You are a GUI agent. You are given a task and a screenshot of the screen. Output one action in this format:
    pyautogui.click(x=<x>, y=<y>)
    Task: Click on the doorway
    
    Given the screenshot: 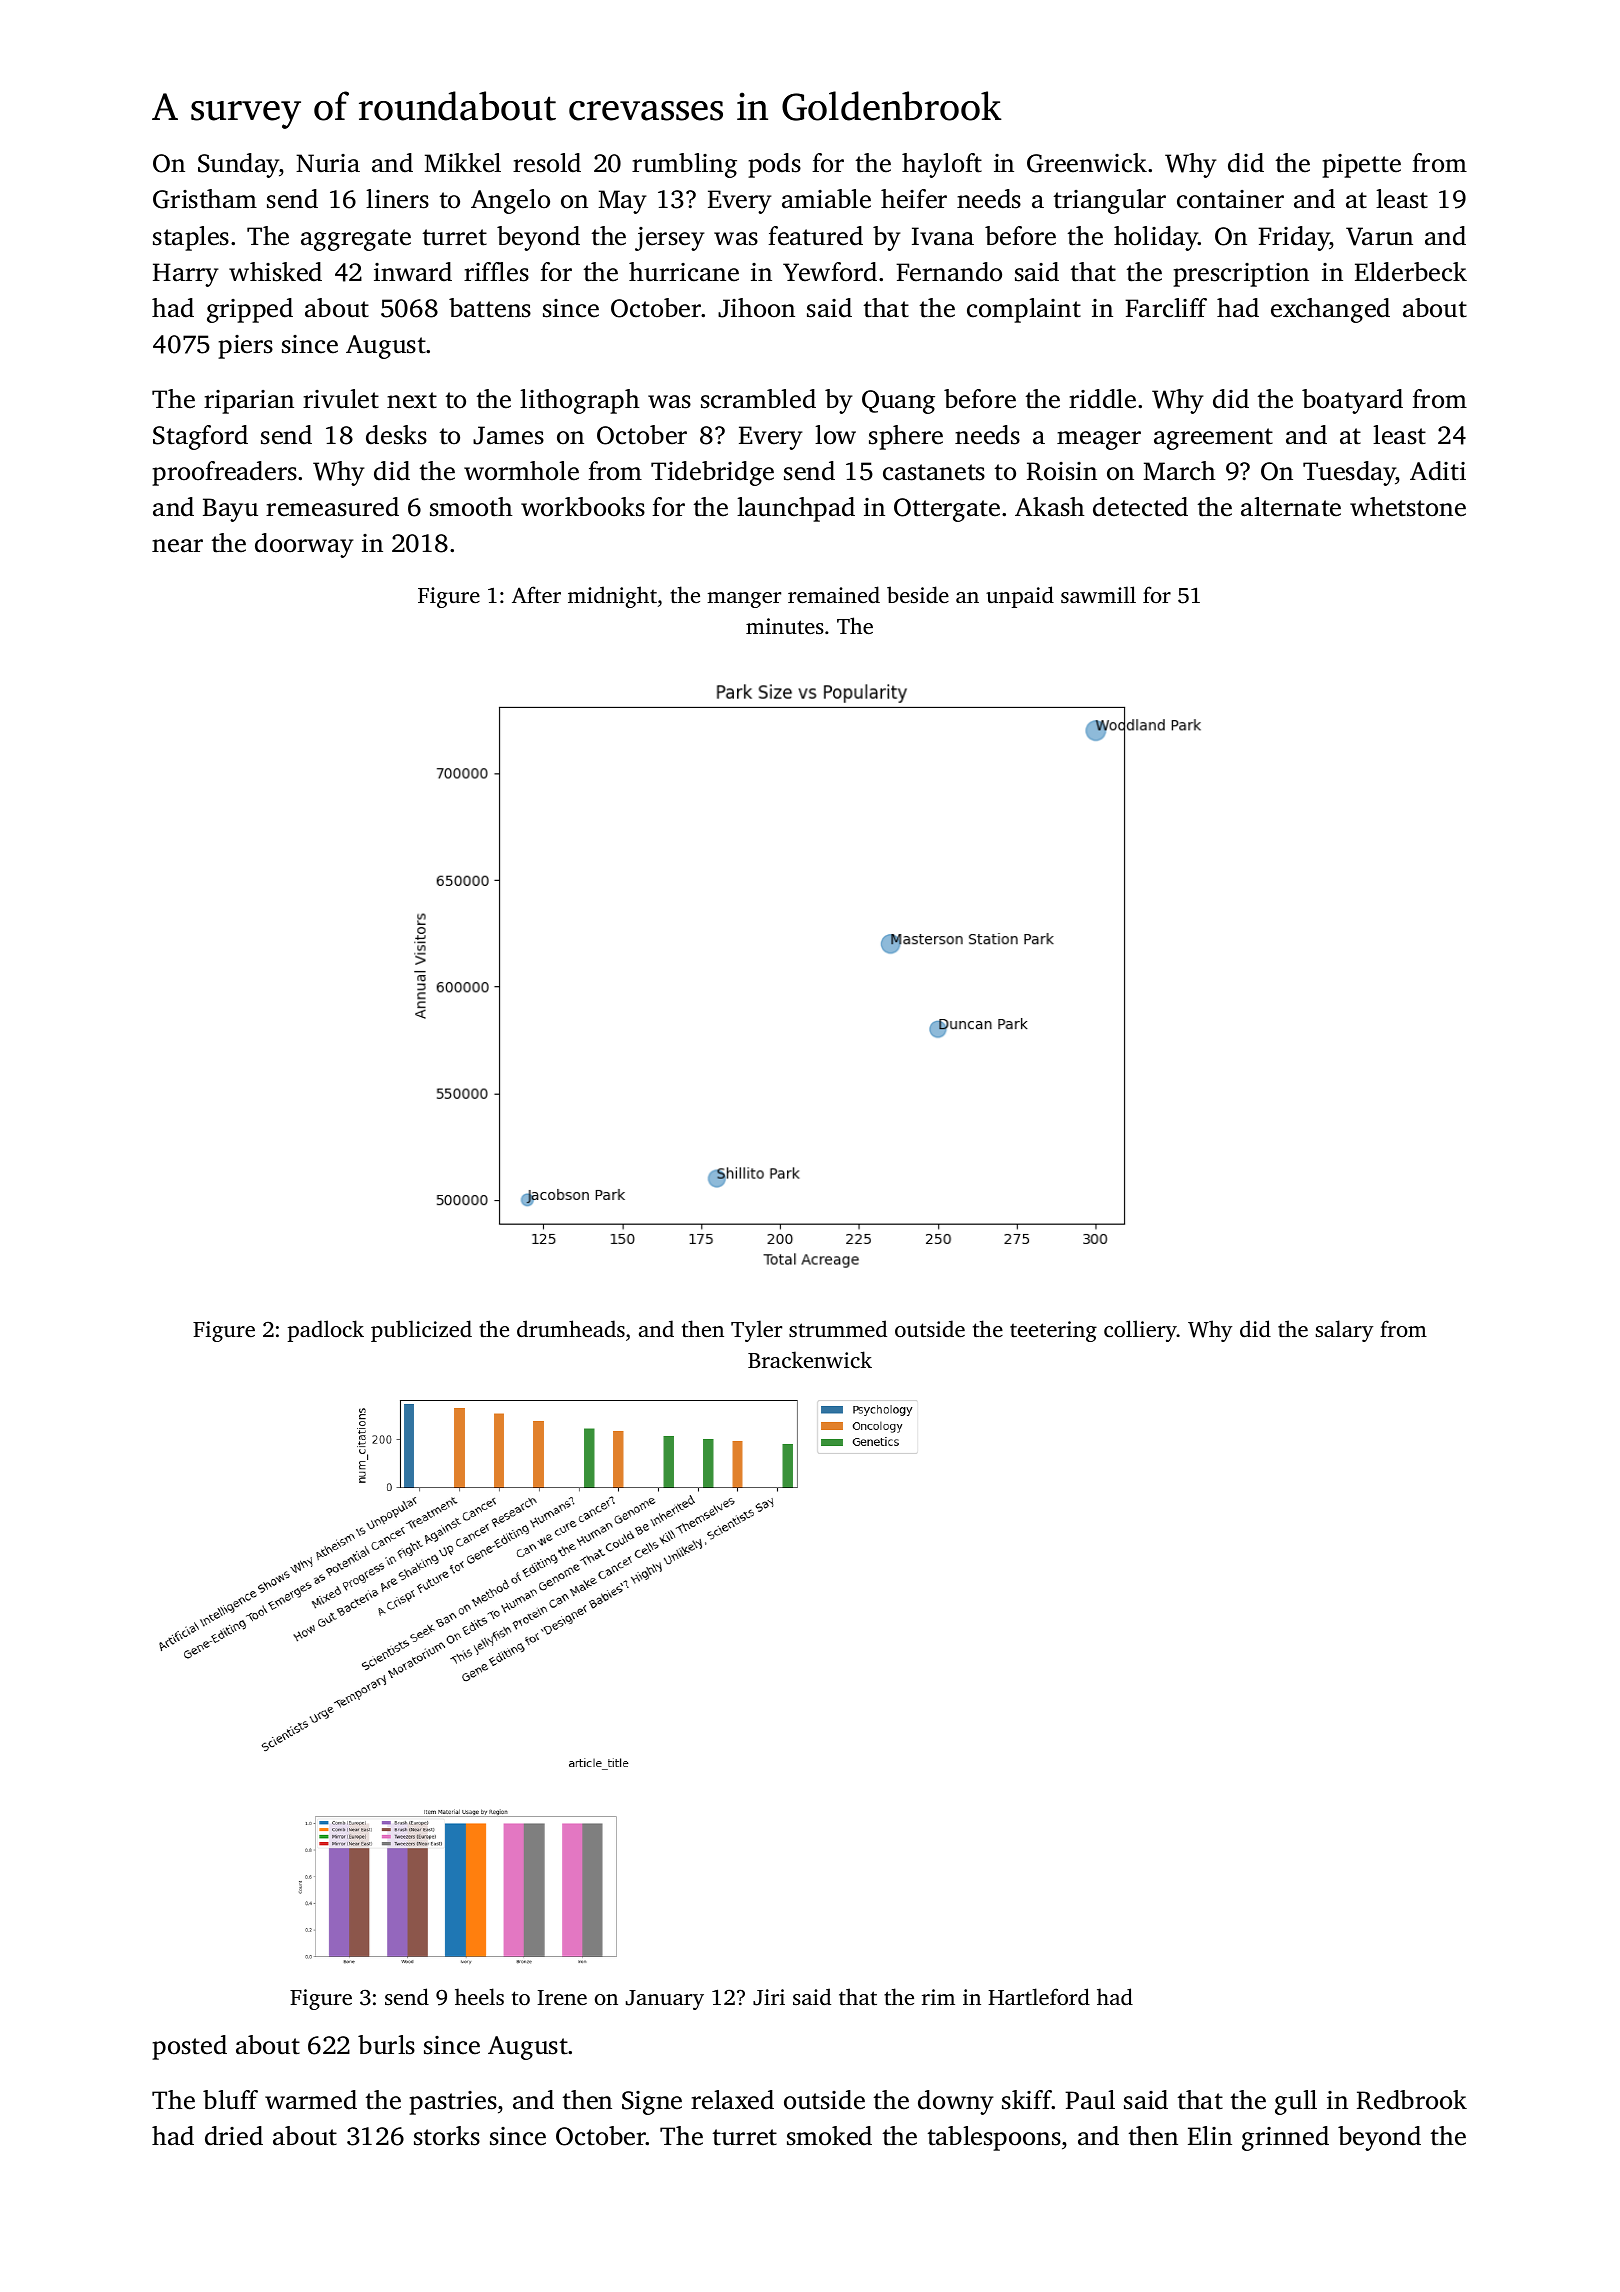 What is the action you would take?
    pyautogui.click(x=304, y=545)
